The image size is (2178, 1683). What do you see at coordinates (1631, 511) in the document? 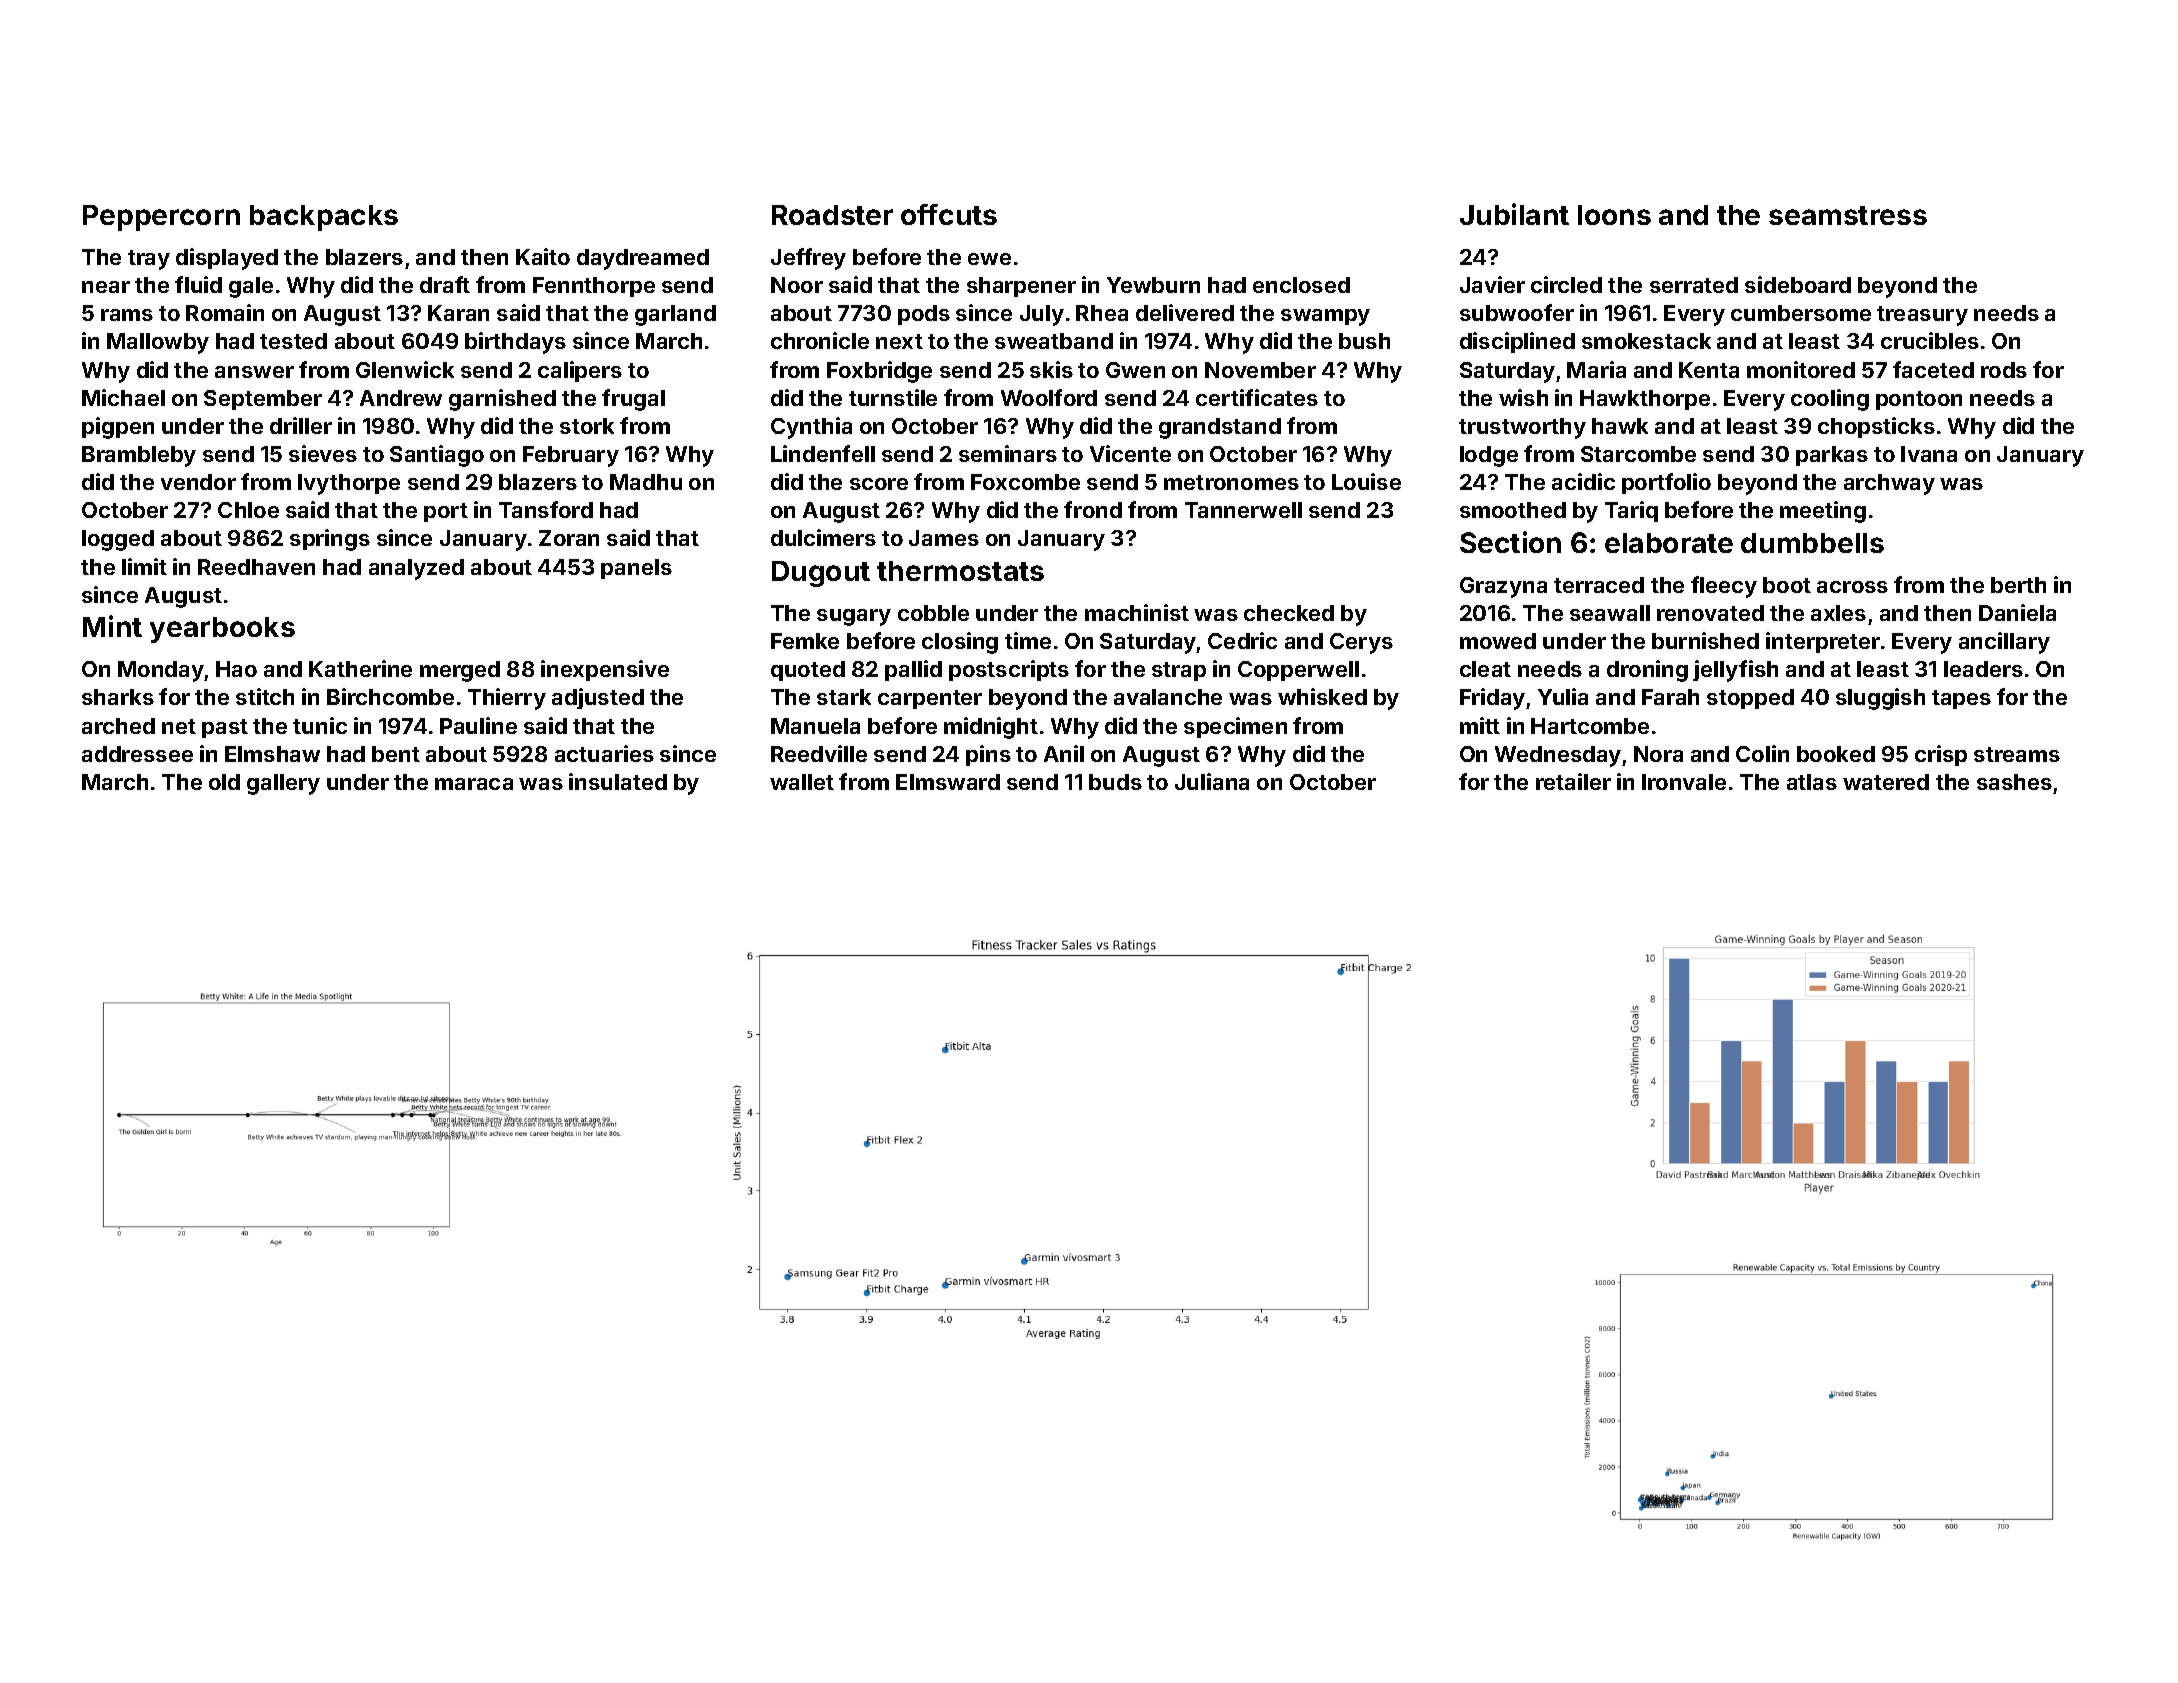
I see `Tariq` at bounding box center [1631, 511].
